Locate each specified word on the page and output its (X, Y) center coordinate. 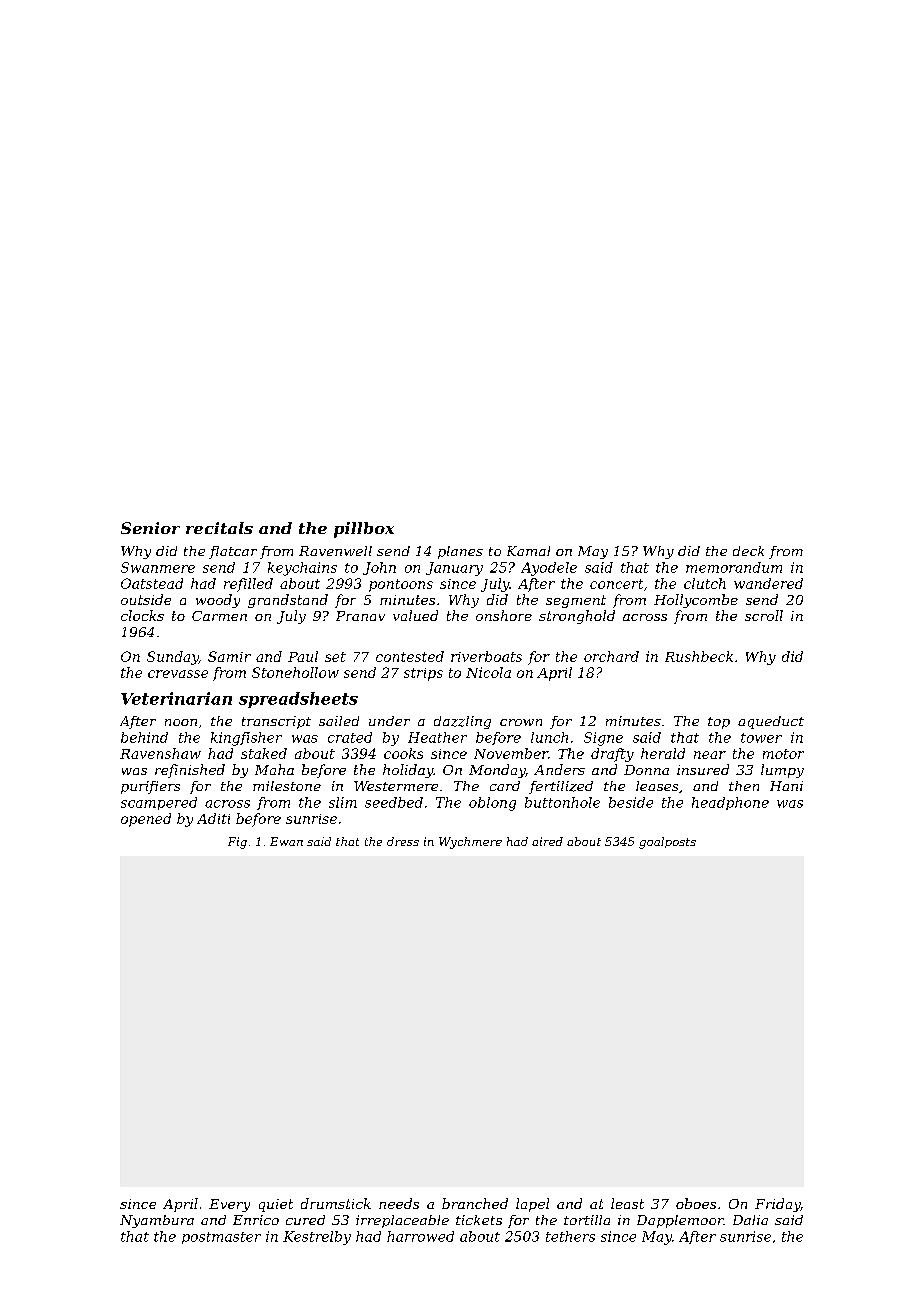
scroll (764, 615)
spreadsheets (298, 700)
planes (460, 552)
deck (748, 551)
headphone (730, 803)
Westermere (396, 786)
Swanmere (158, 567)
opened (146, 820)
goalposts (667, 843)
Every (229, 1205)
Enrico (256, 1220)
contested (410, 656)
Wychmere (470, 843)
